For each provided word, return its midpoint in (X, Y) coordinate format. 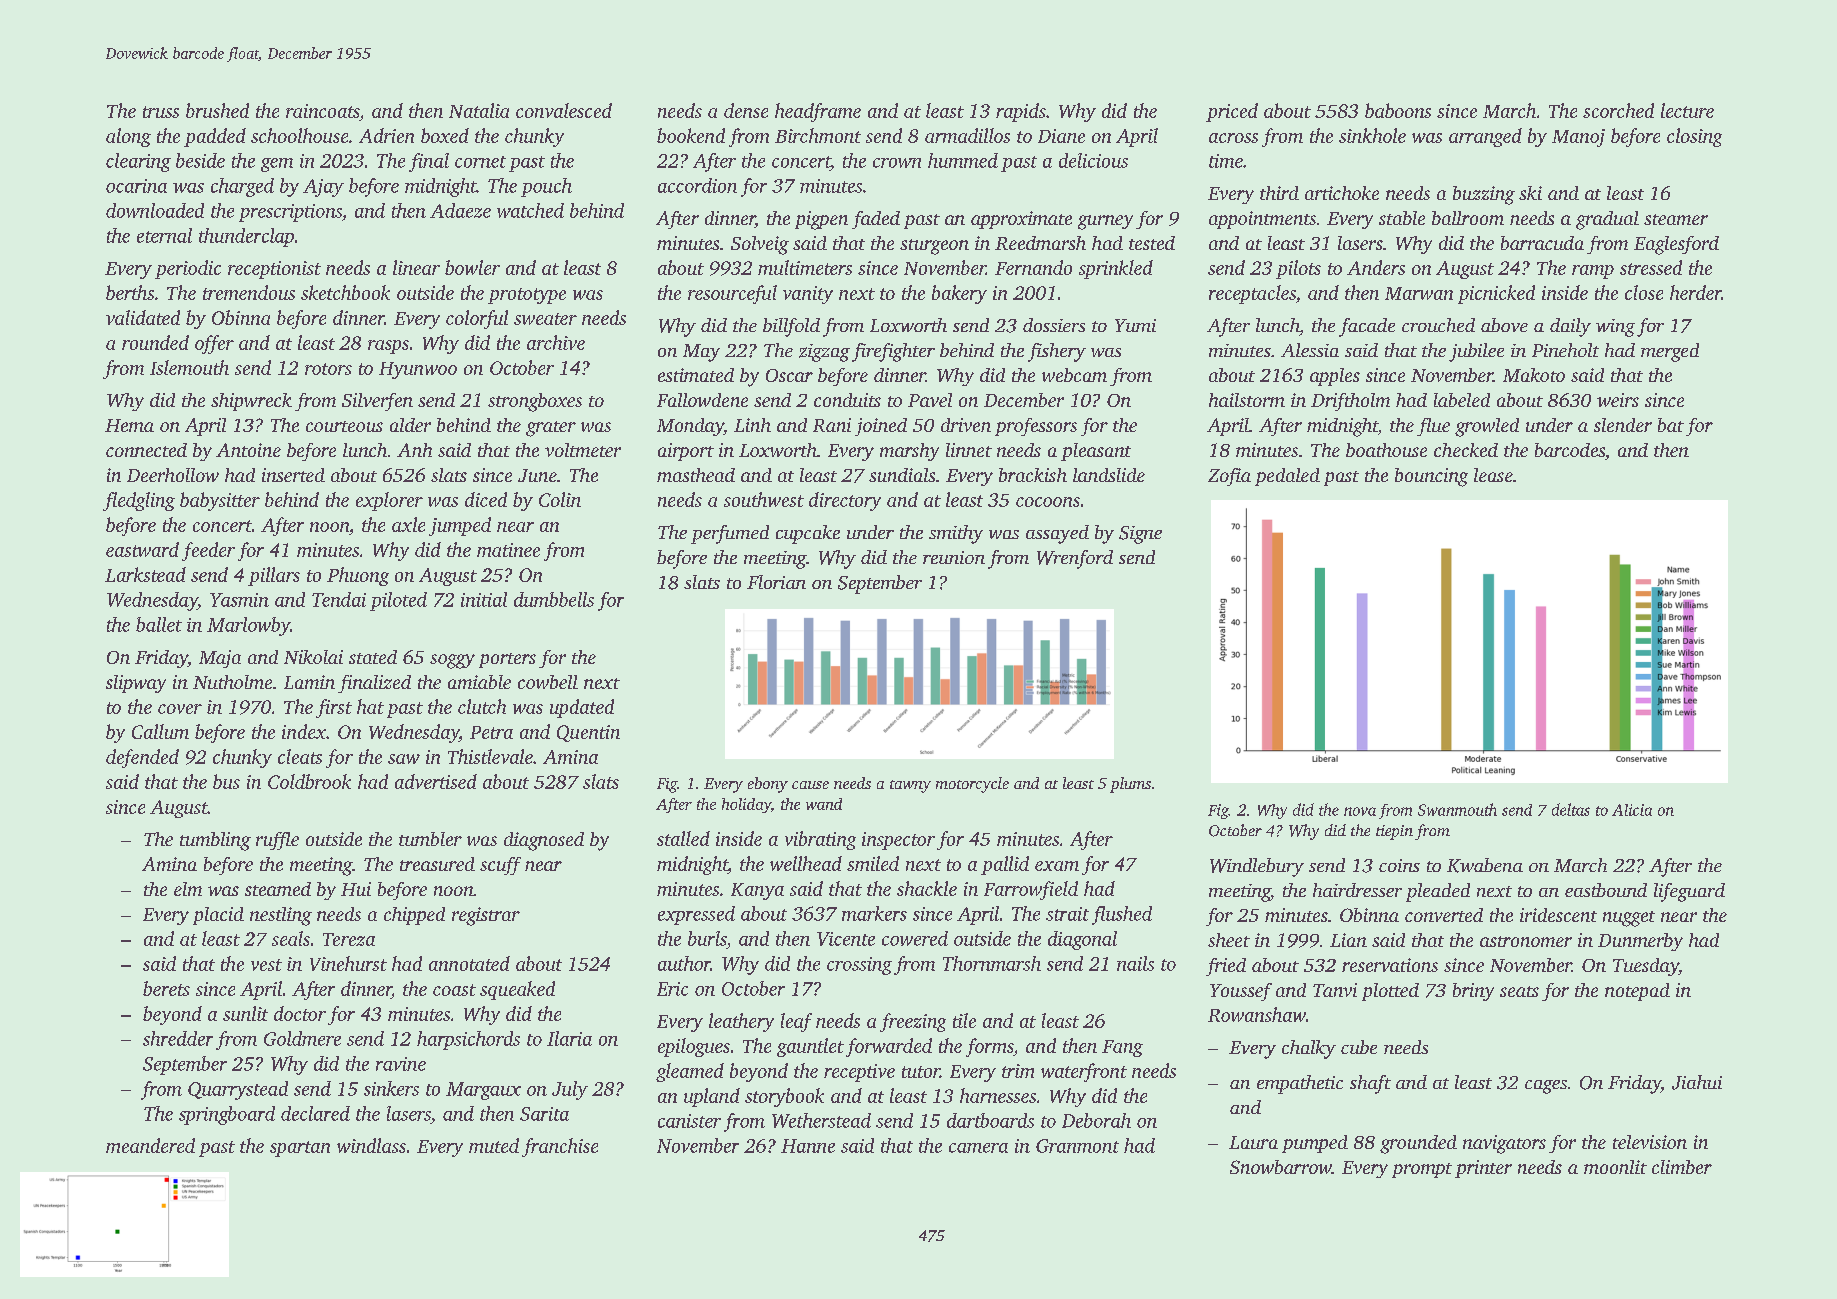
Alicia (1632, 810)
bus (226, 781)
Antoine (248, 450)
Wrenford (1075, 559)
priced (1232, 112)
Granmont (1077, 1146)
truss (161, 112)
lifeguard (1689, 892)
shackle (927, 888)
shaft (1370, 1084)
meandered (150, 1145)
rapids (1021, 112)
